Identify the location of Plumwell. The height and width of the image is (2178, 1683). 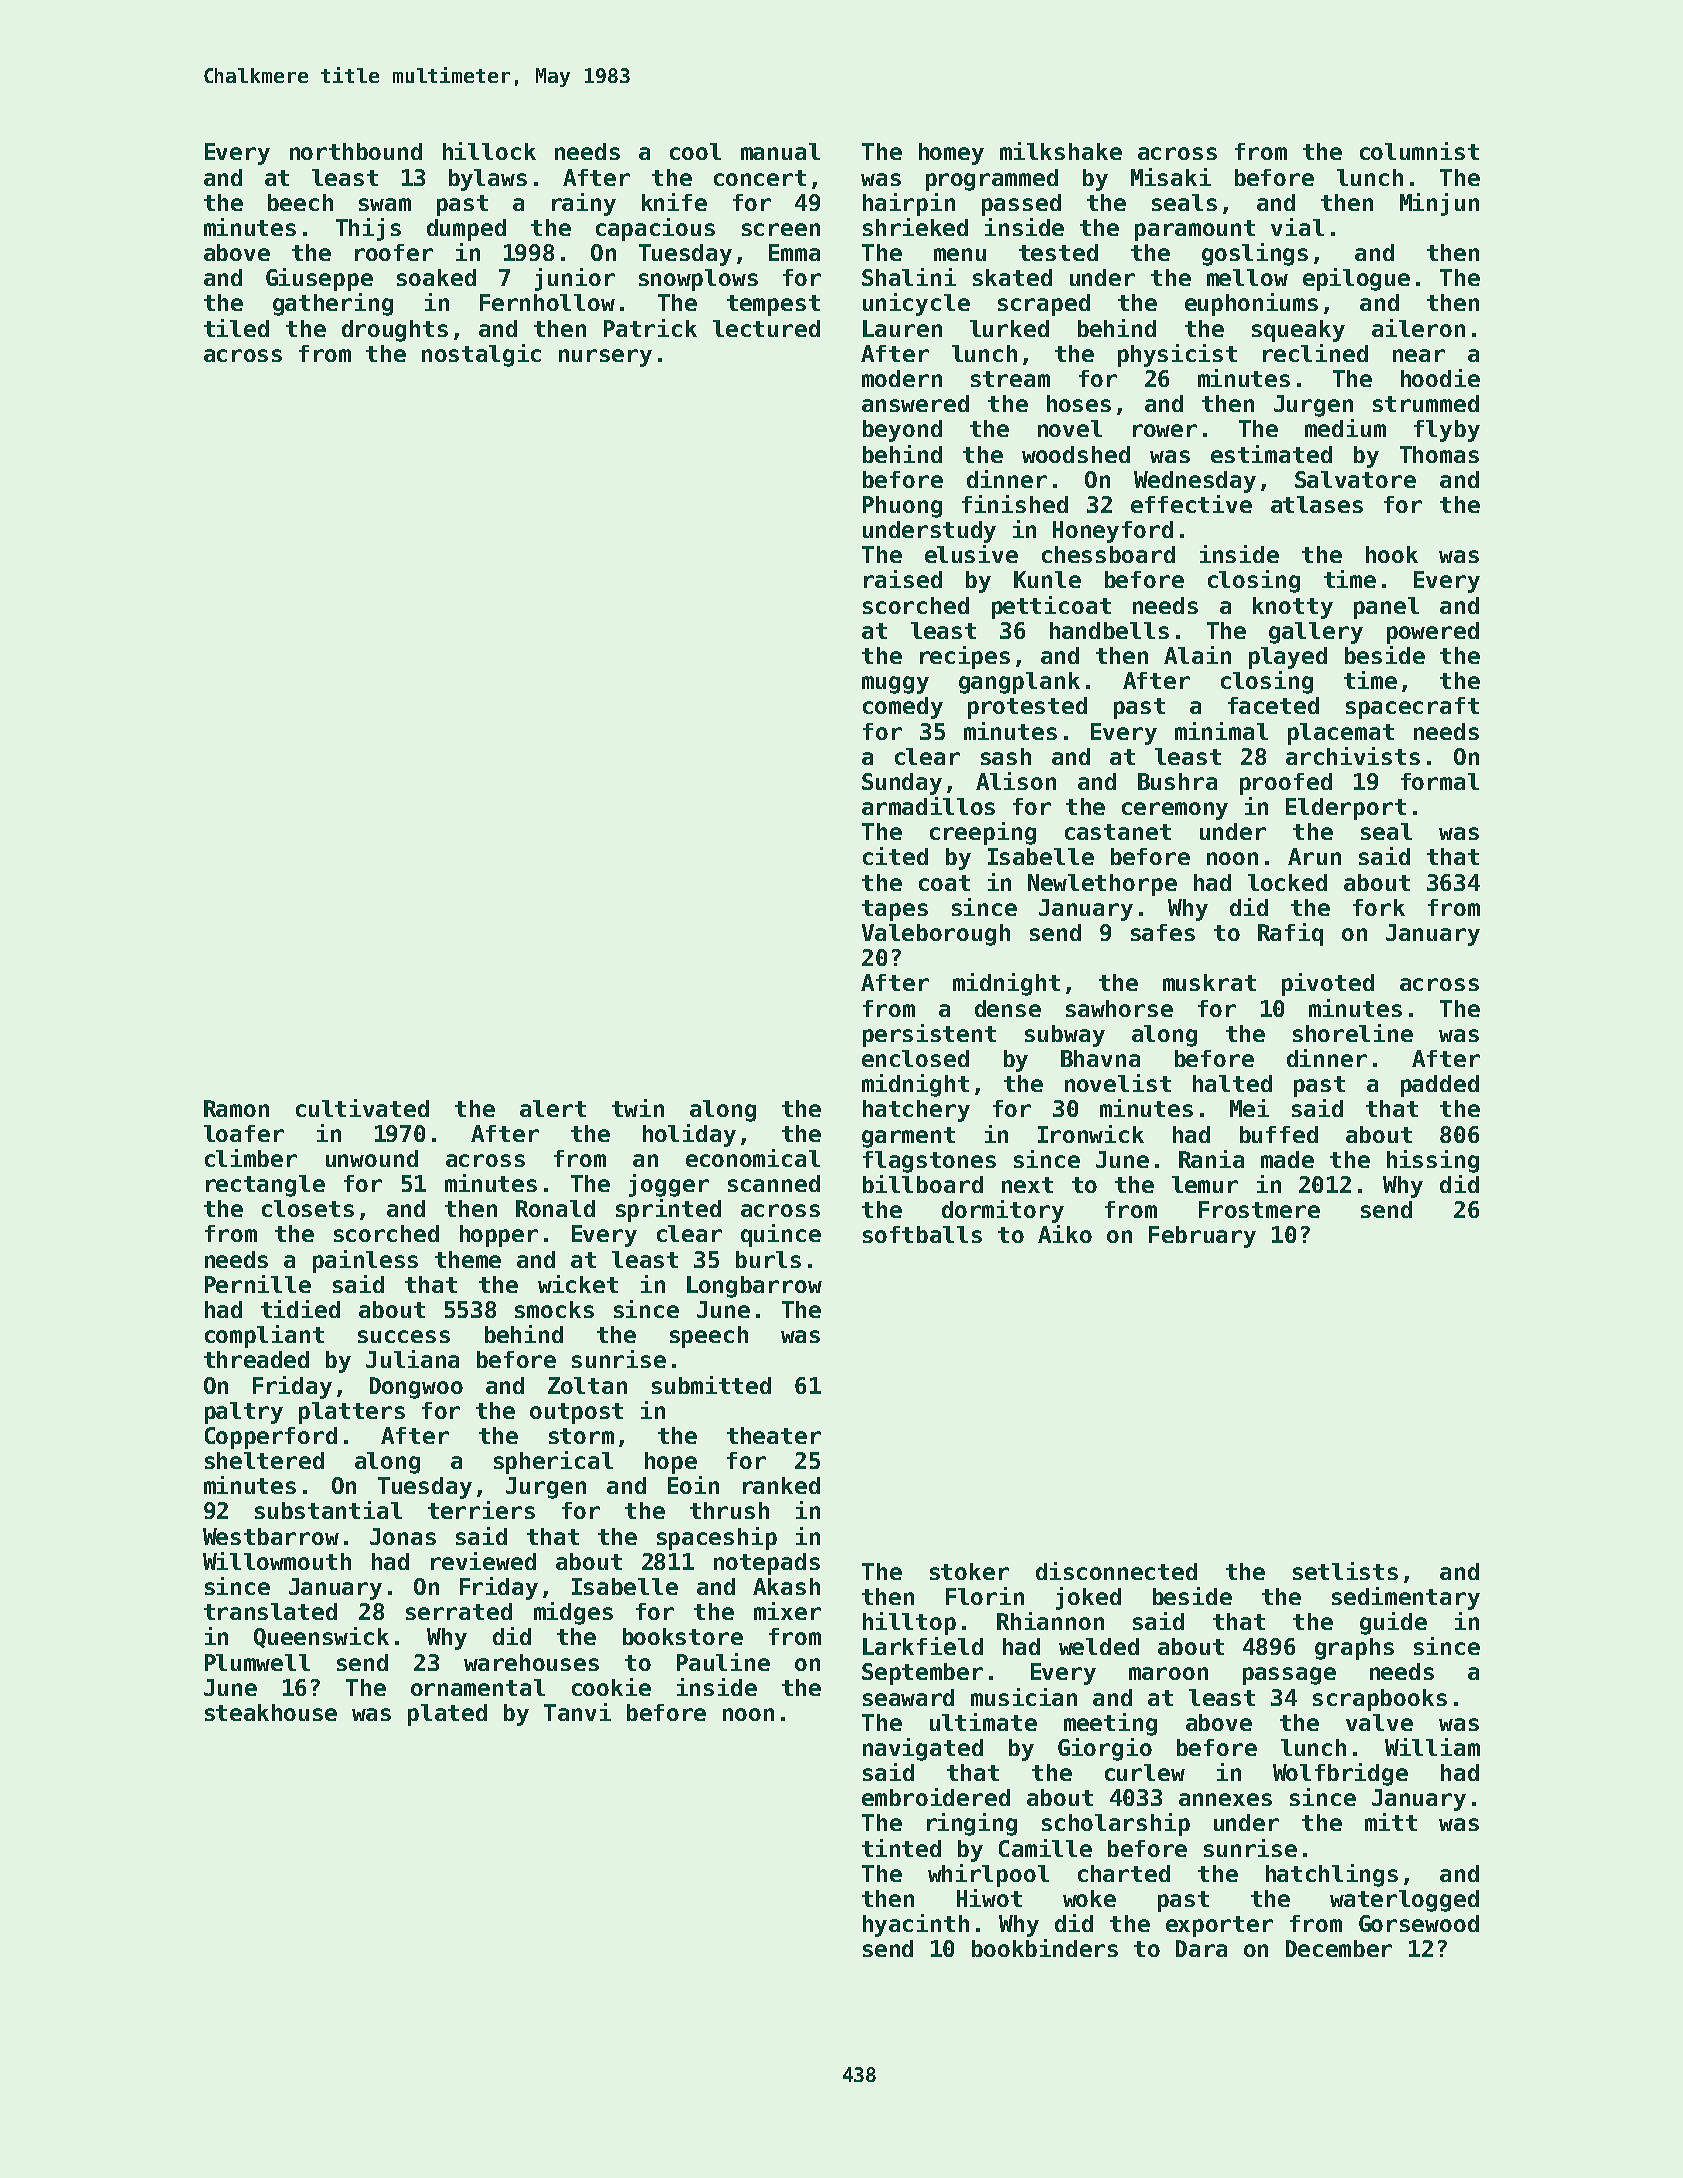
(257, 1662).
